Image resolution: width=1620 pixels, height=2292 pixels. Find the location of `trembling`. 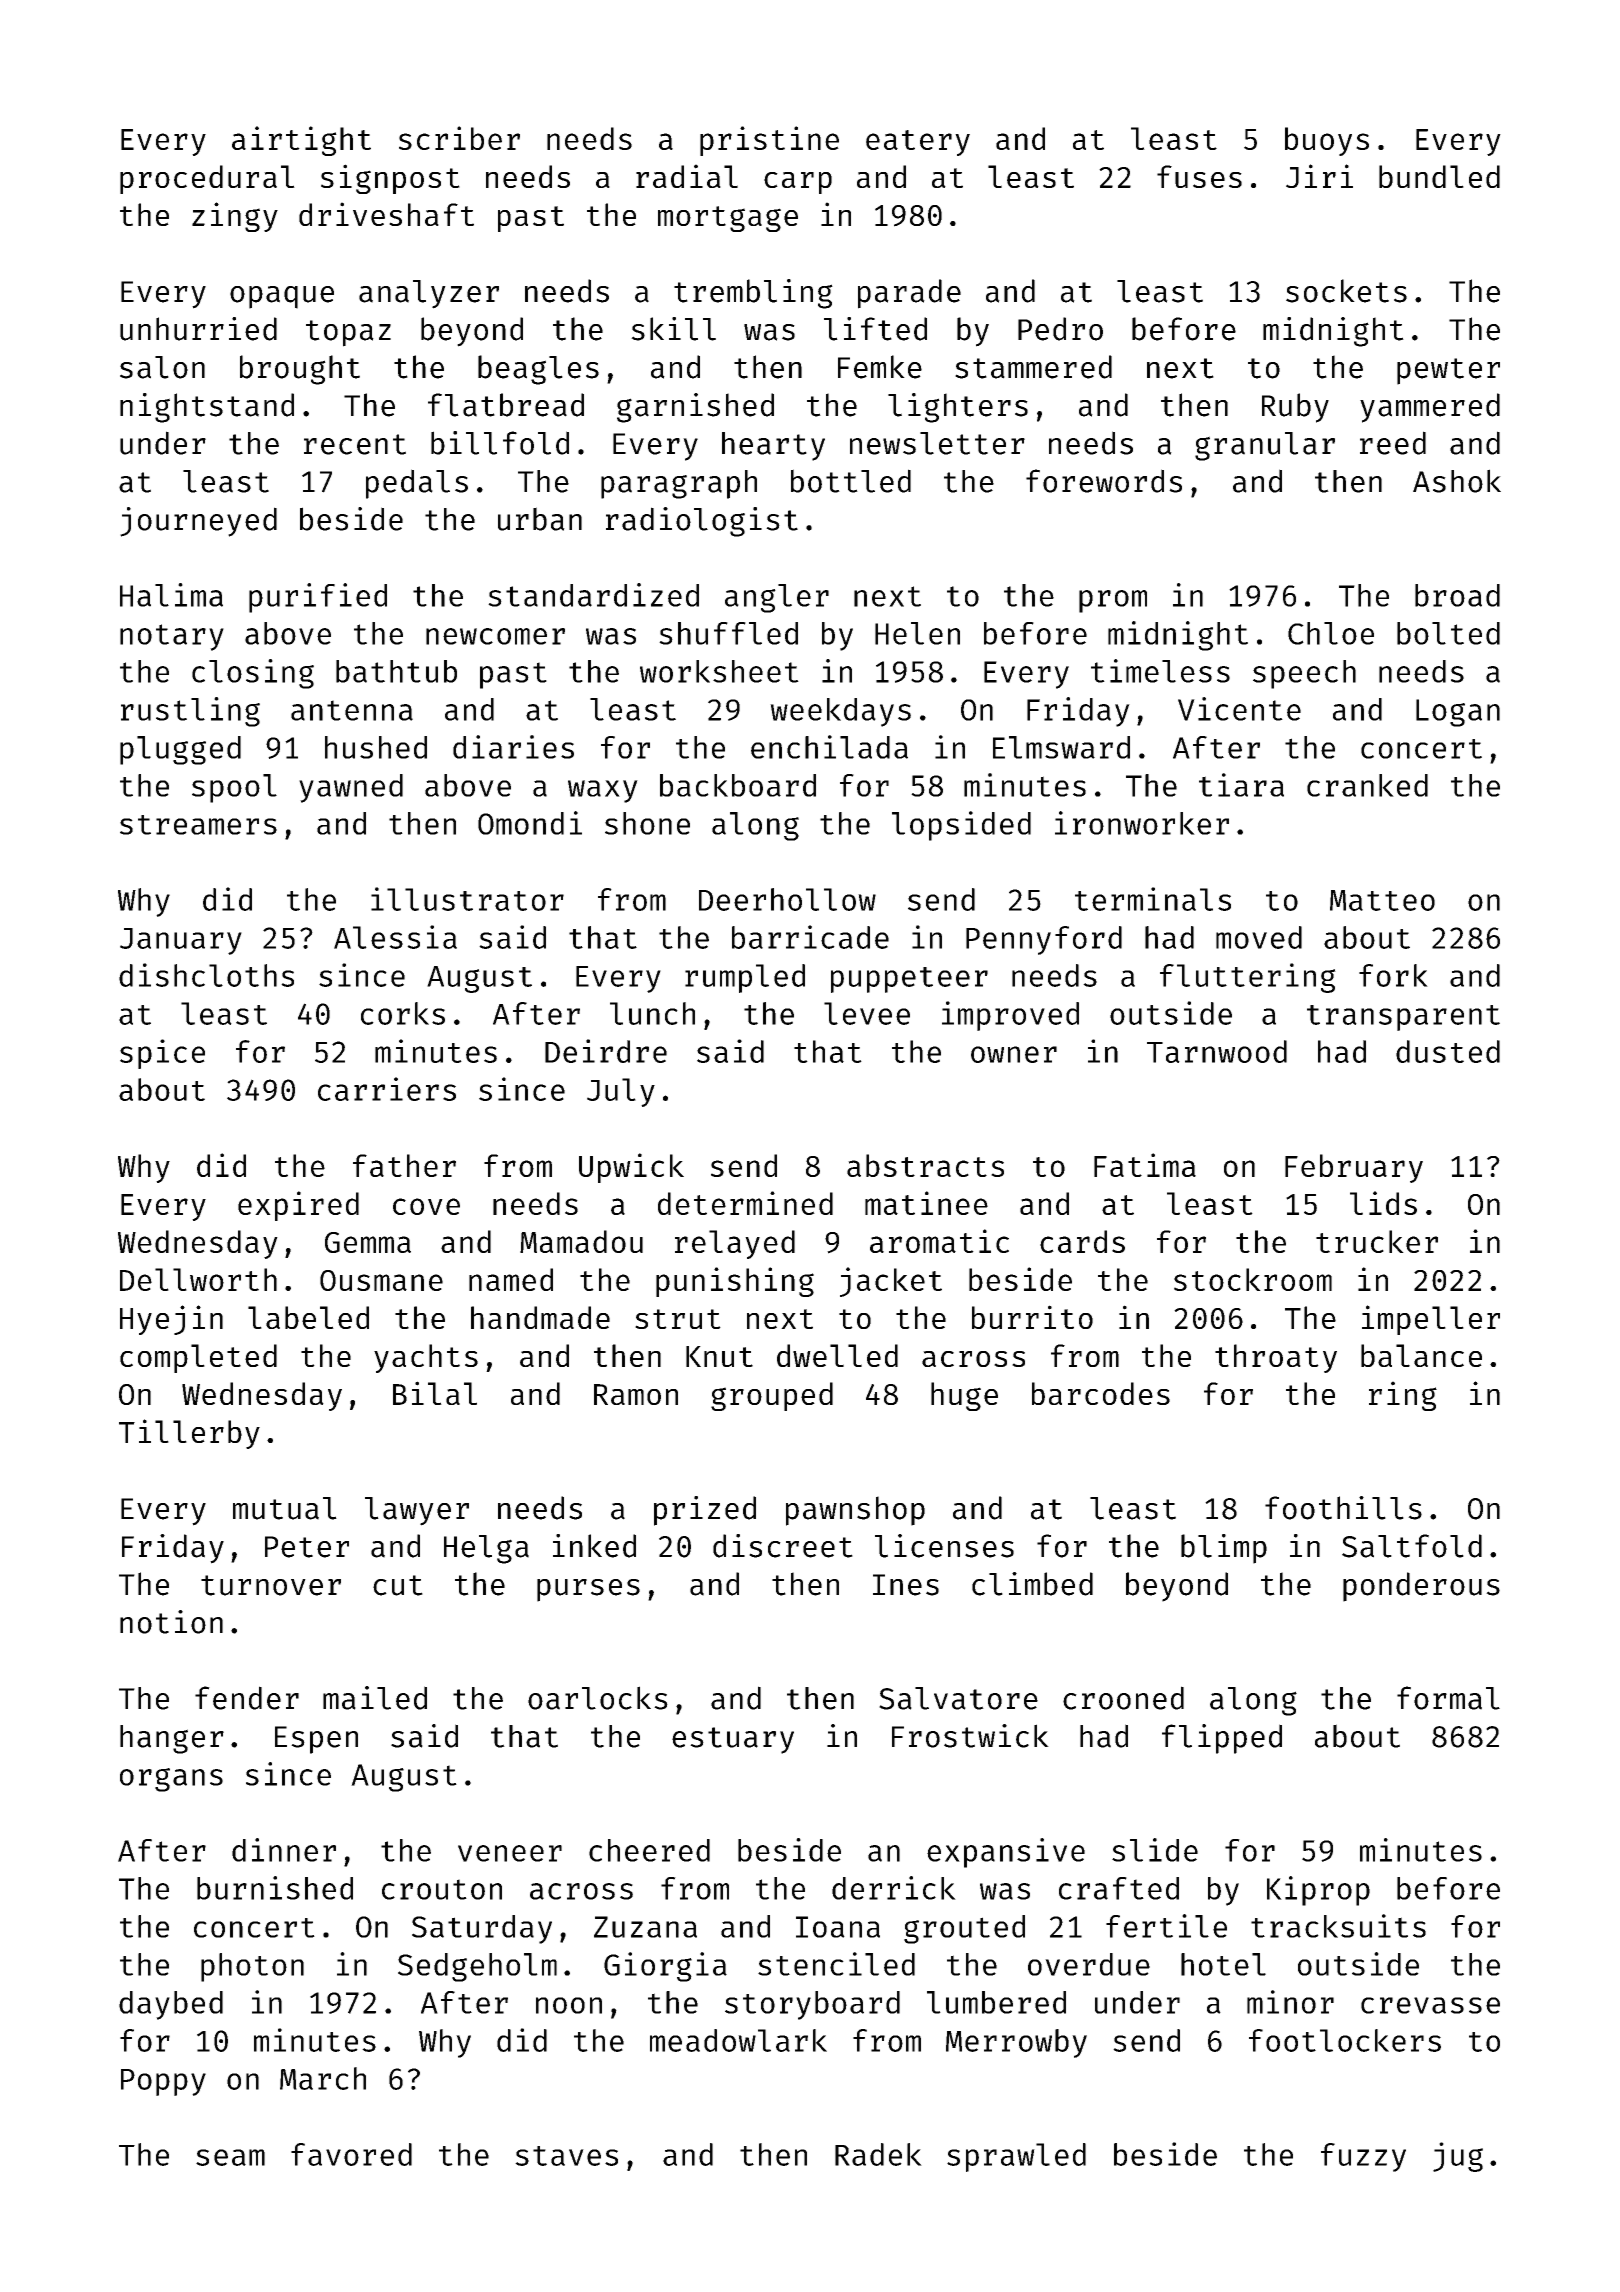

trembling is located at coordinates (753, 294).
